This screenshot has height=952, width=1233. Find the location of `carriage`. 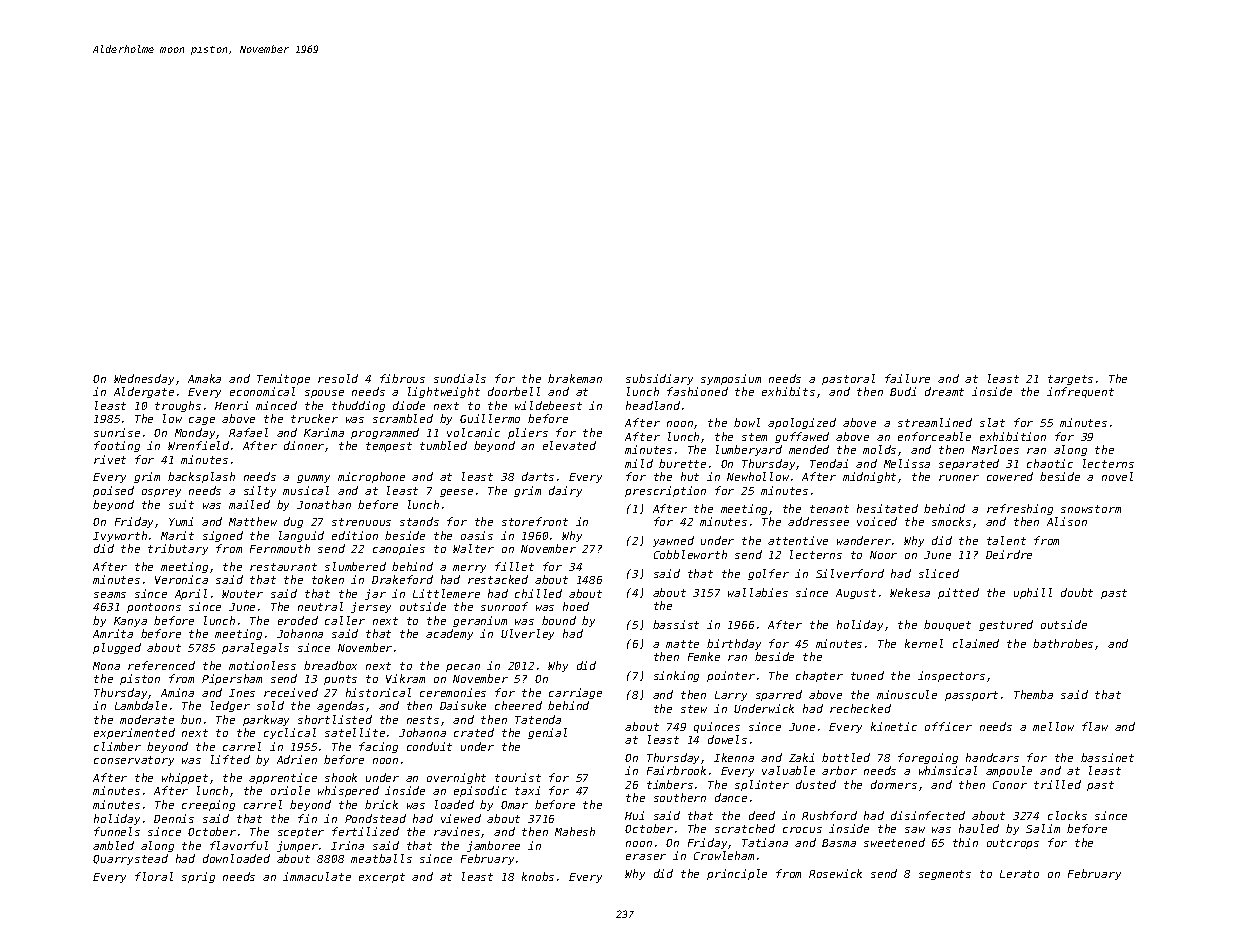

carriage is located at coordinates (575, 693).
